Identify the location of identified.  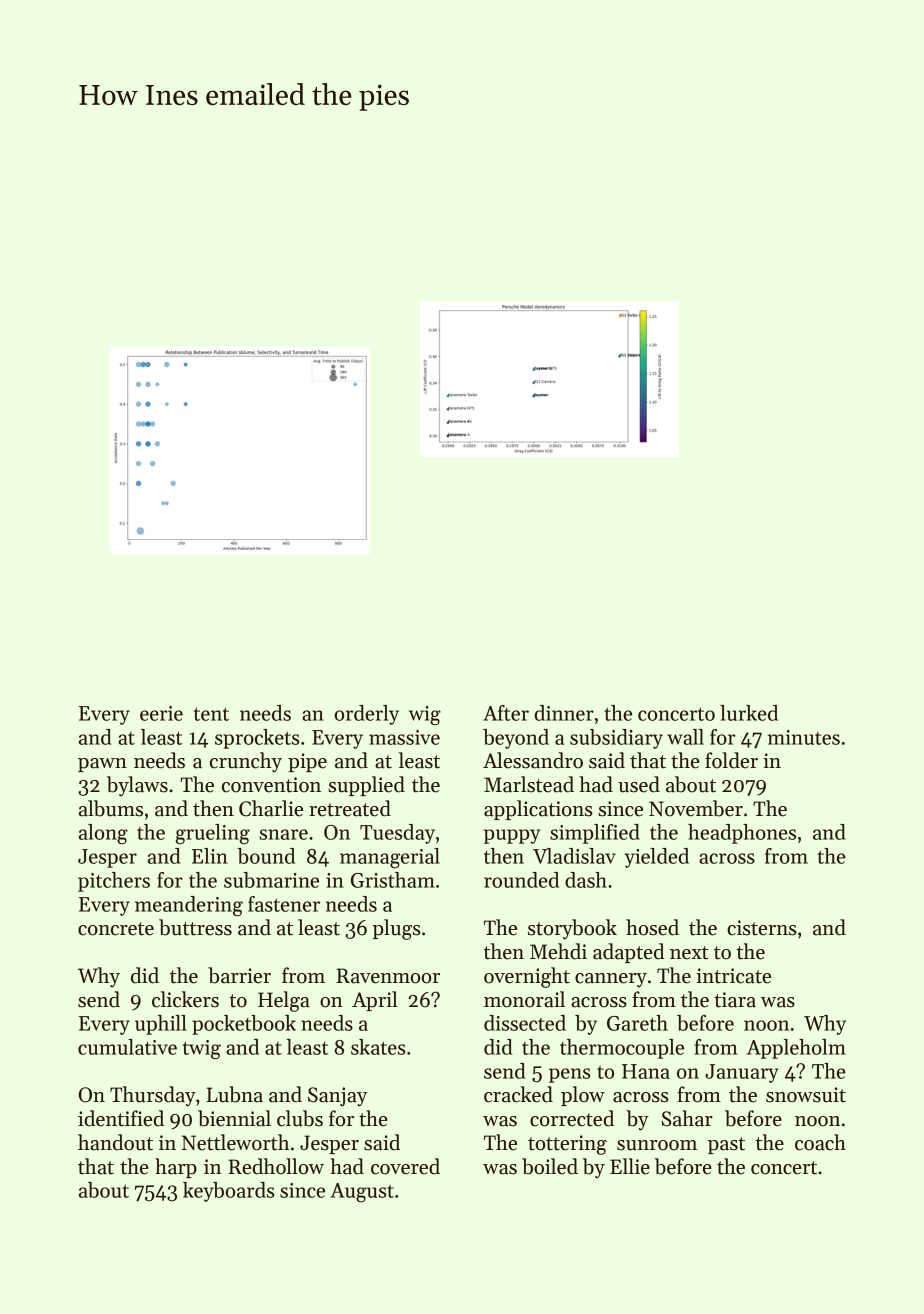
(121, 1118).
